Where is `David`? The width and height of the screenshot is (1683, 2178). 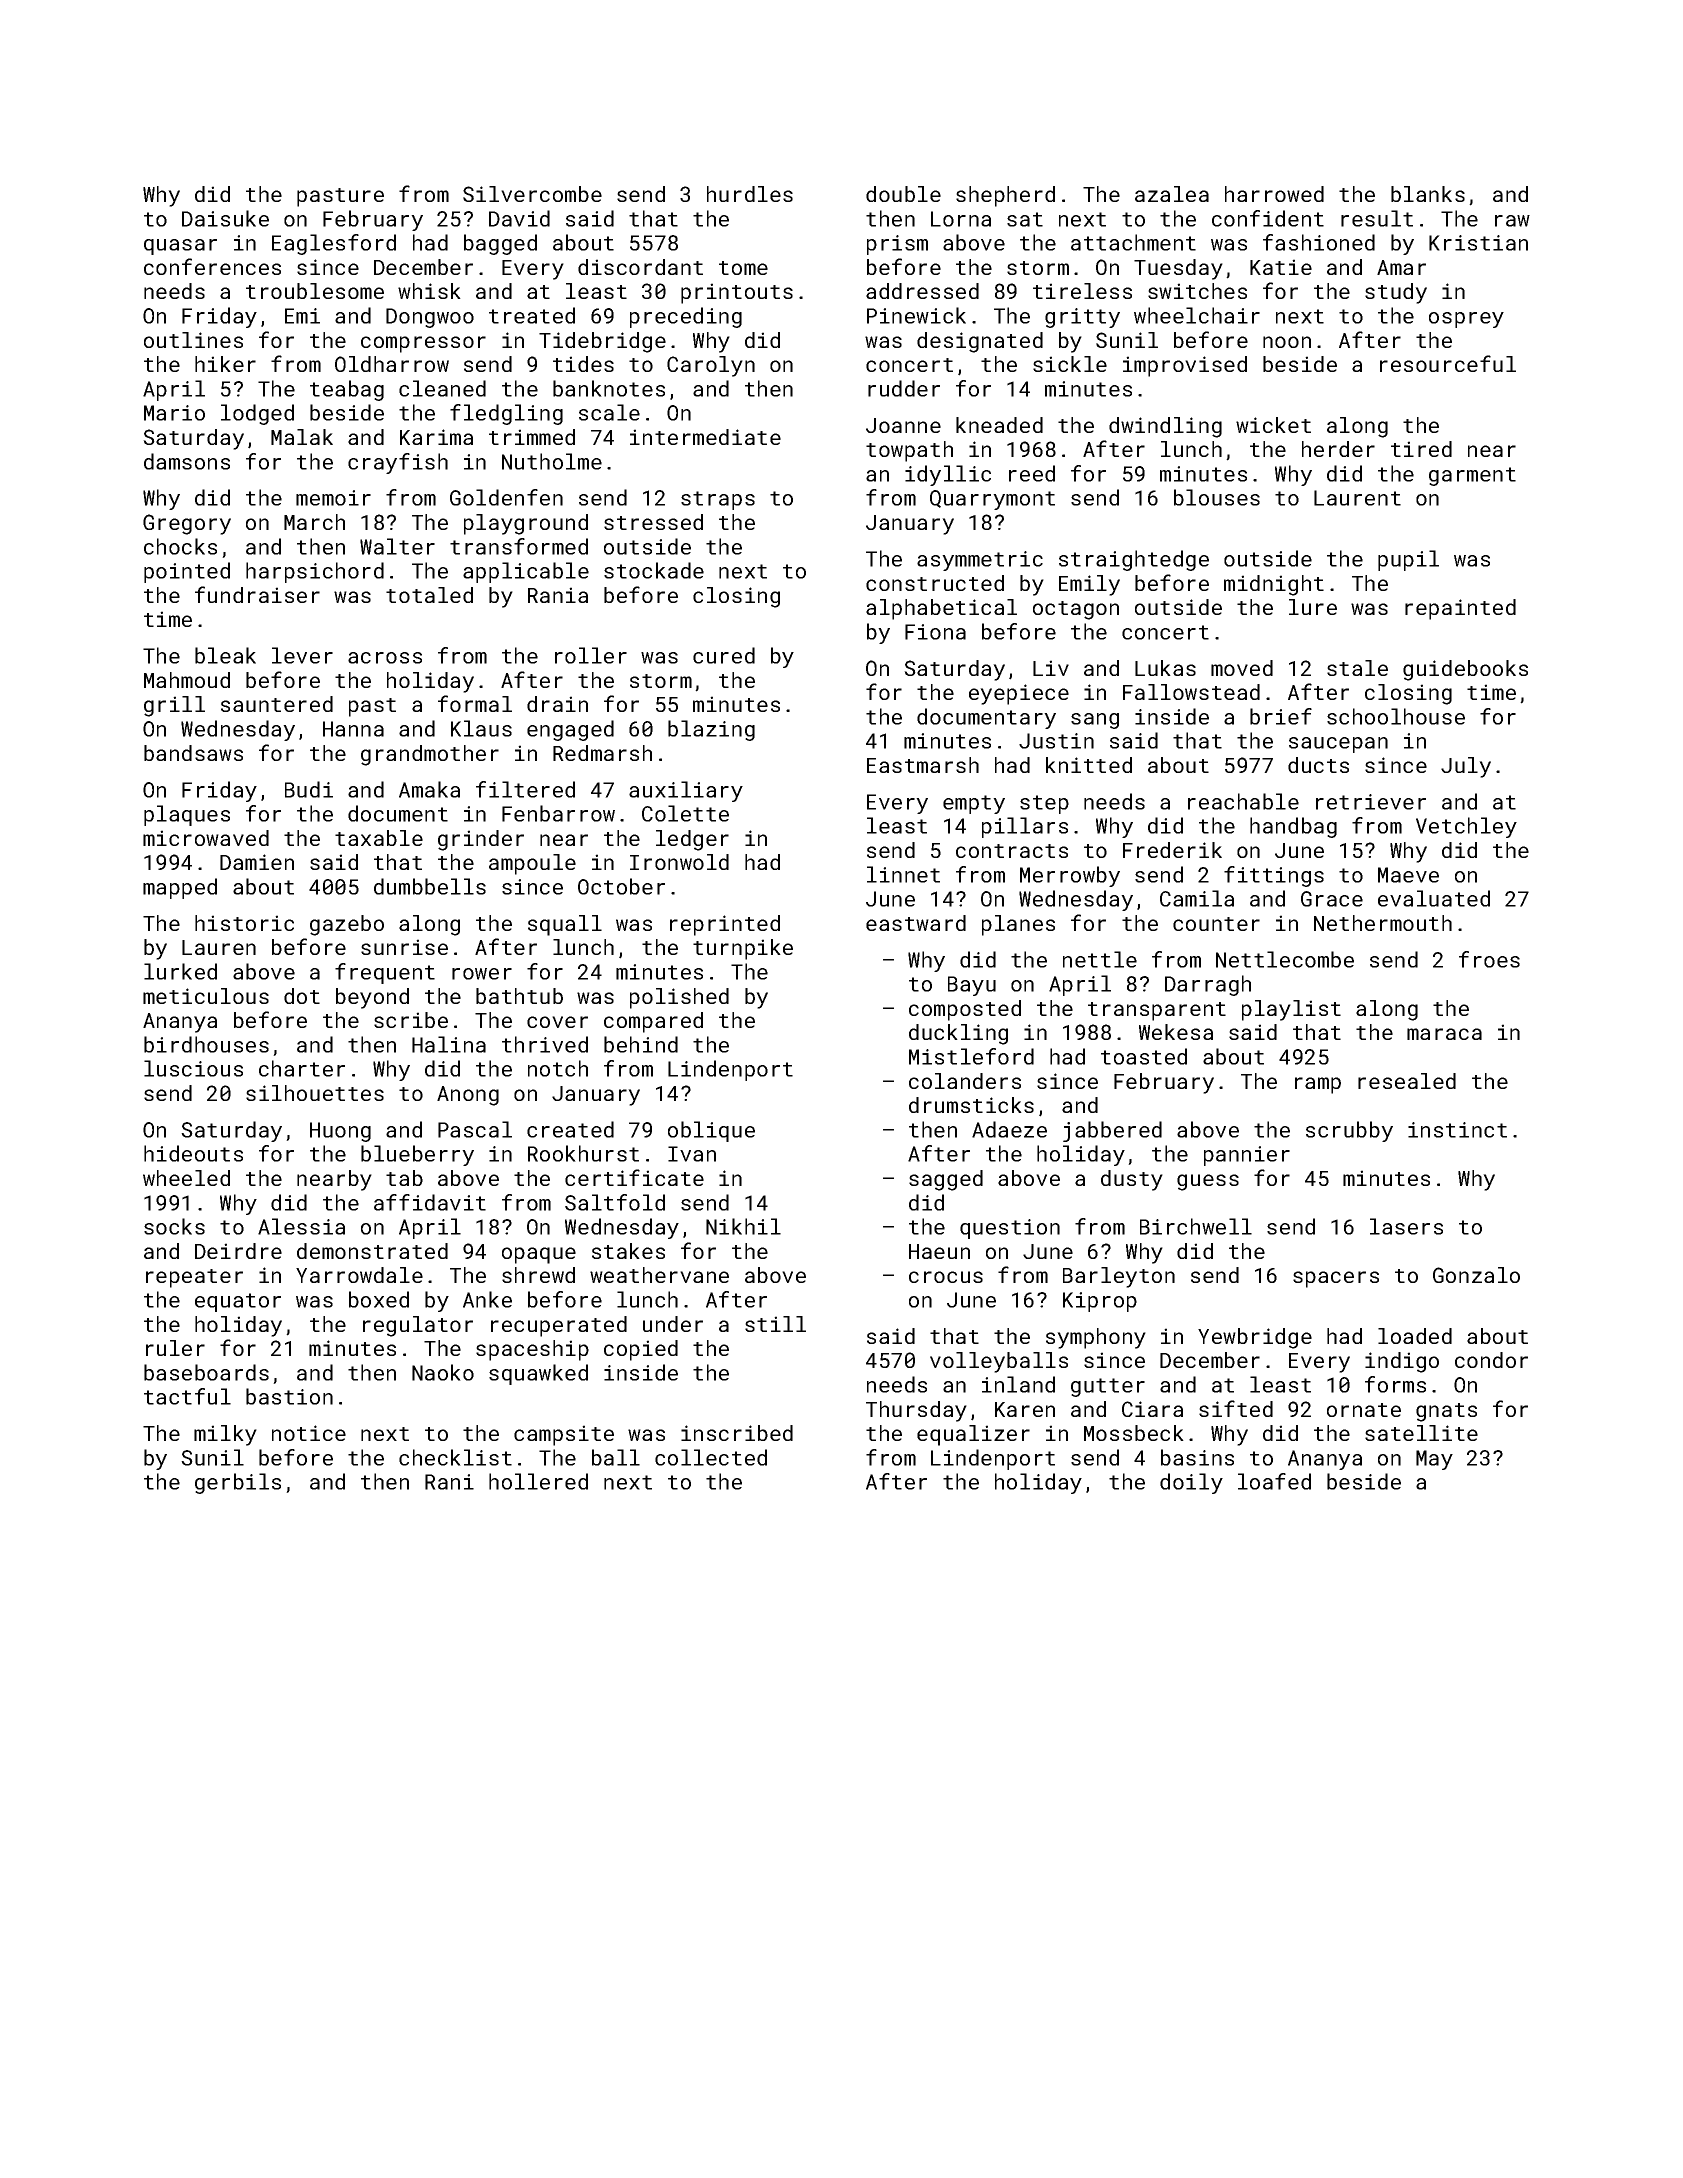 David is located at coordinates (519, 218).
